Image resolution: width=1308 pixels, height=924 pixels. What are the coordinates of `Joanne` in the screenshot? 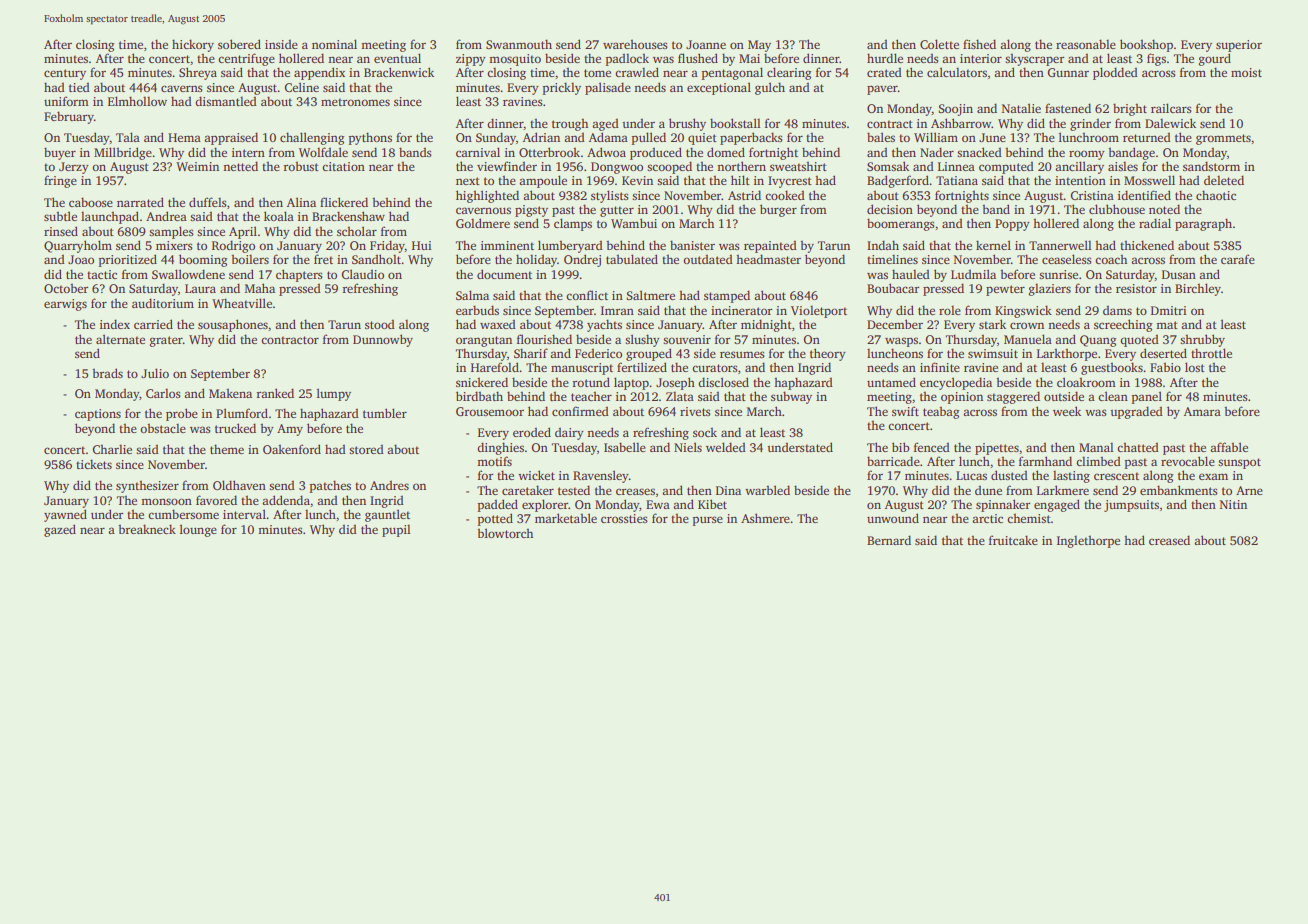 It's located at (706, 44).
